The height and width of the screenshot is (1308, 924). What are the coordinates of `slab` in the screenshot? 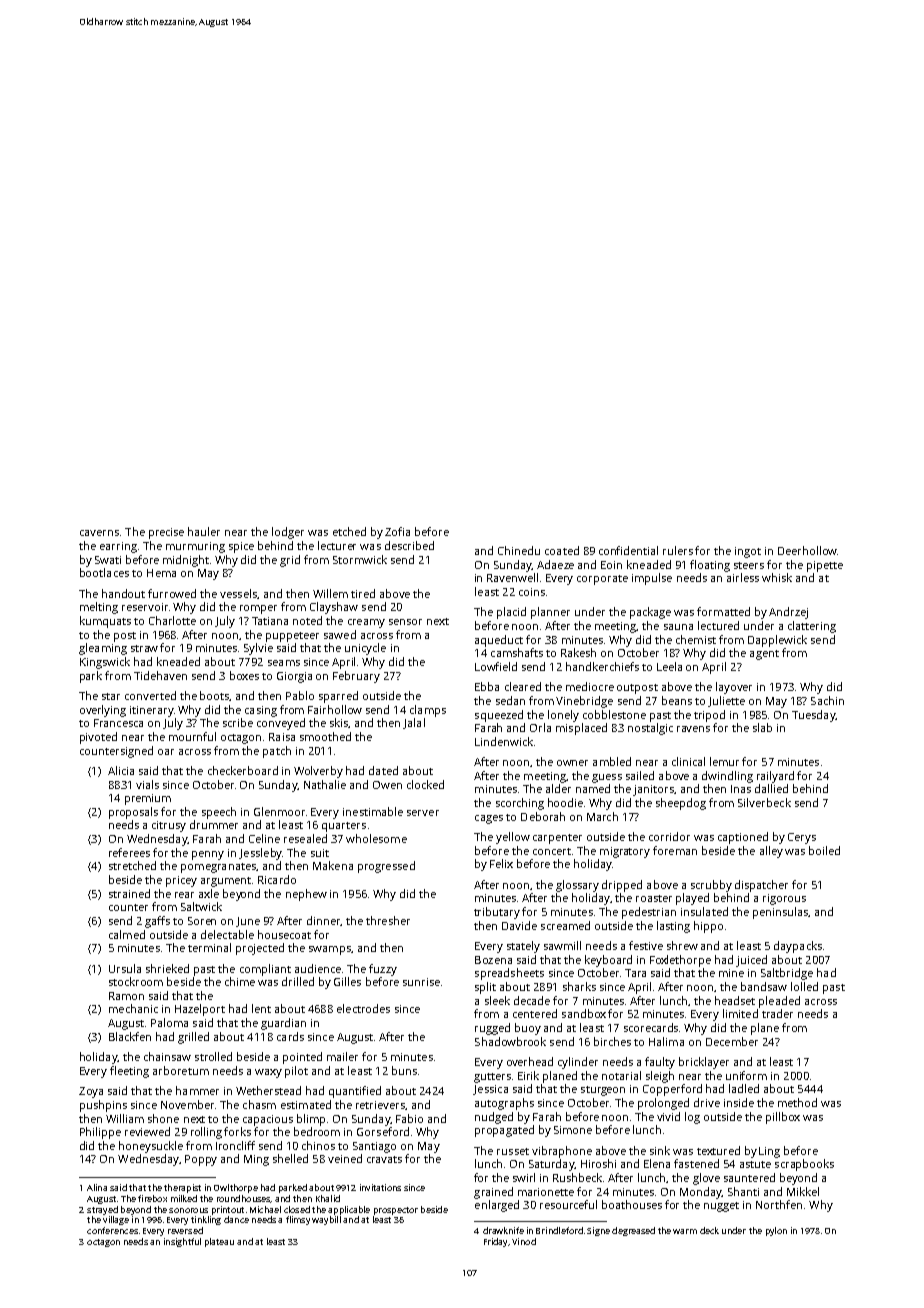 It's located at (762, 727).
